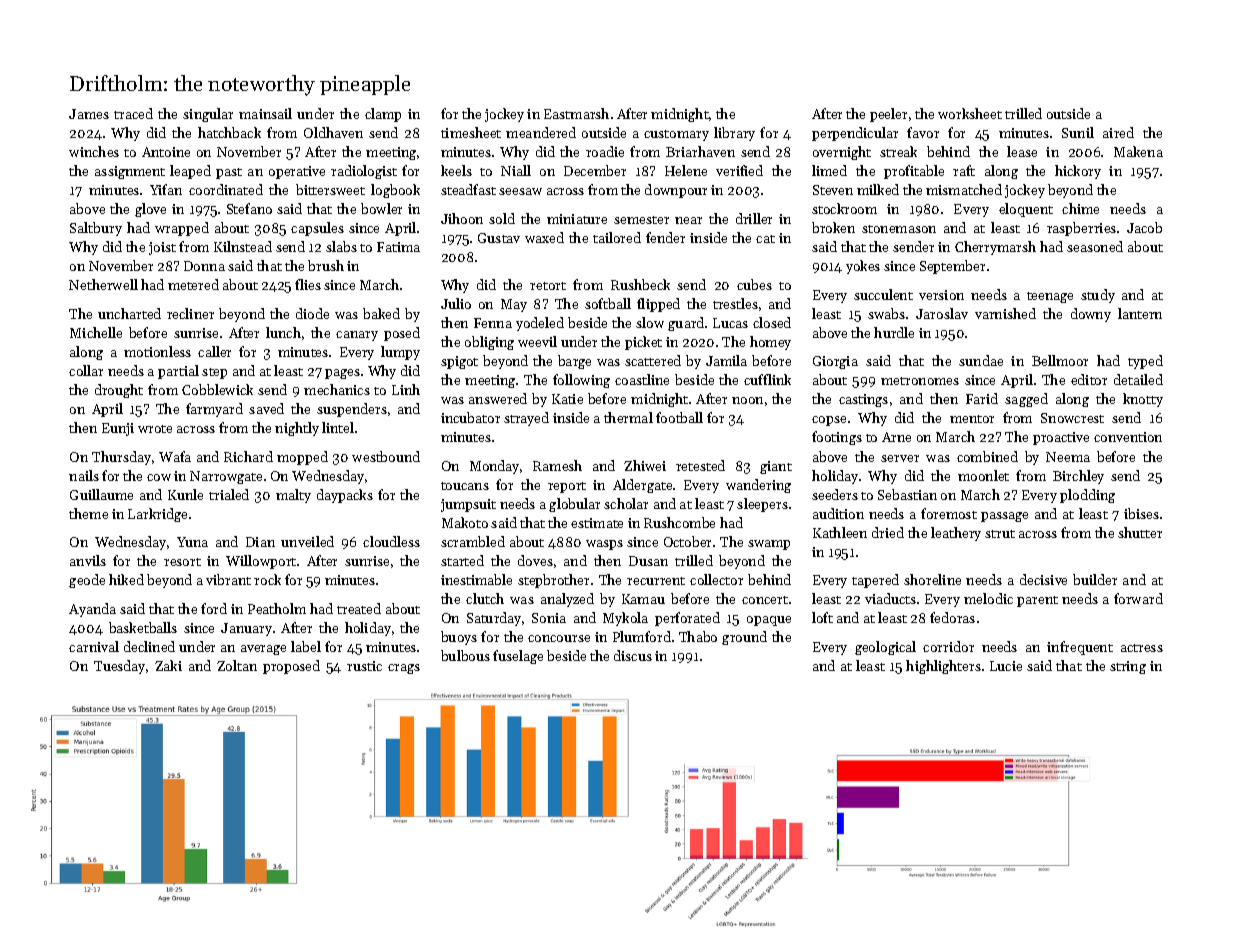 The width and height of the document is (1233, 952). I want to click on Kathleen, so click(840, 532).
